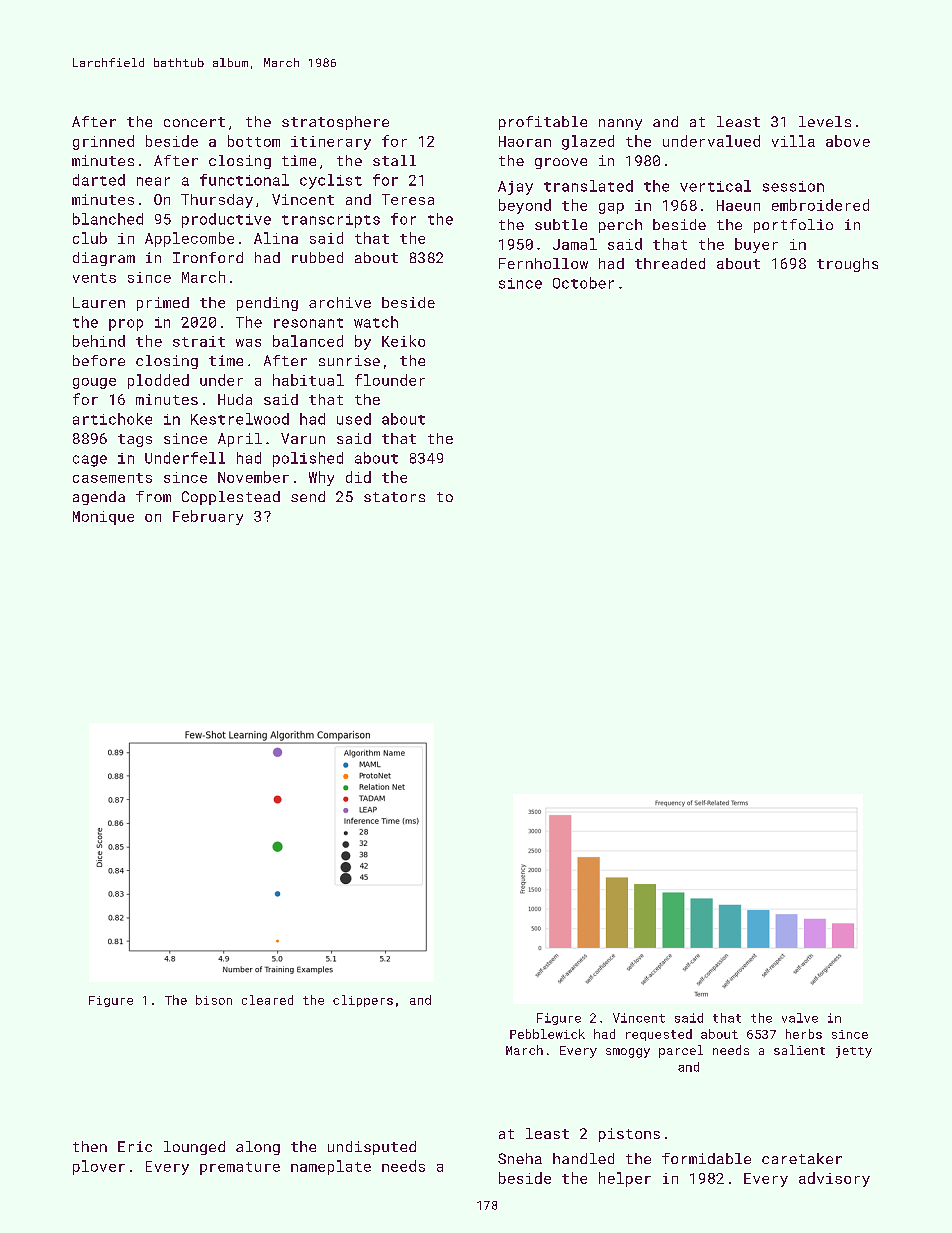 The width and height of the screenshot is (952, 1233). I want to click on Monique, so click(103, 518).
